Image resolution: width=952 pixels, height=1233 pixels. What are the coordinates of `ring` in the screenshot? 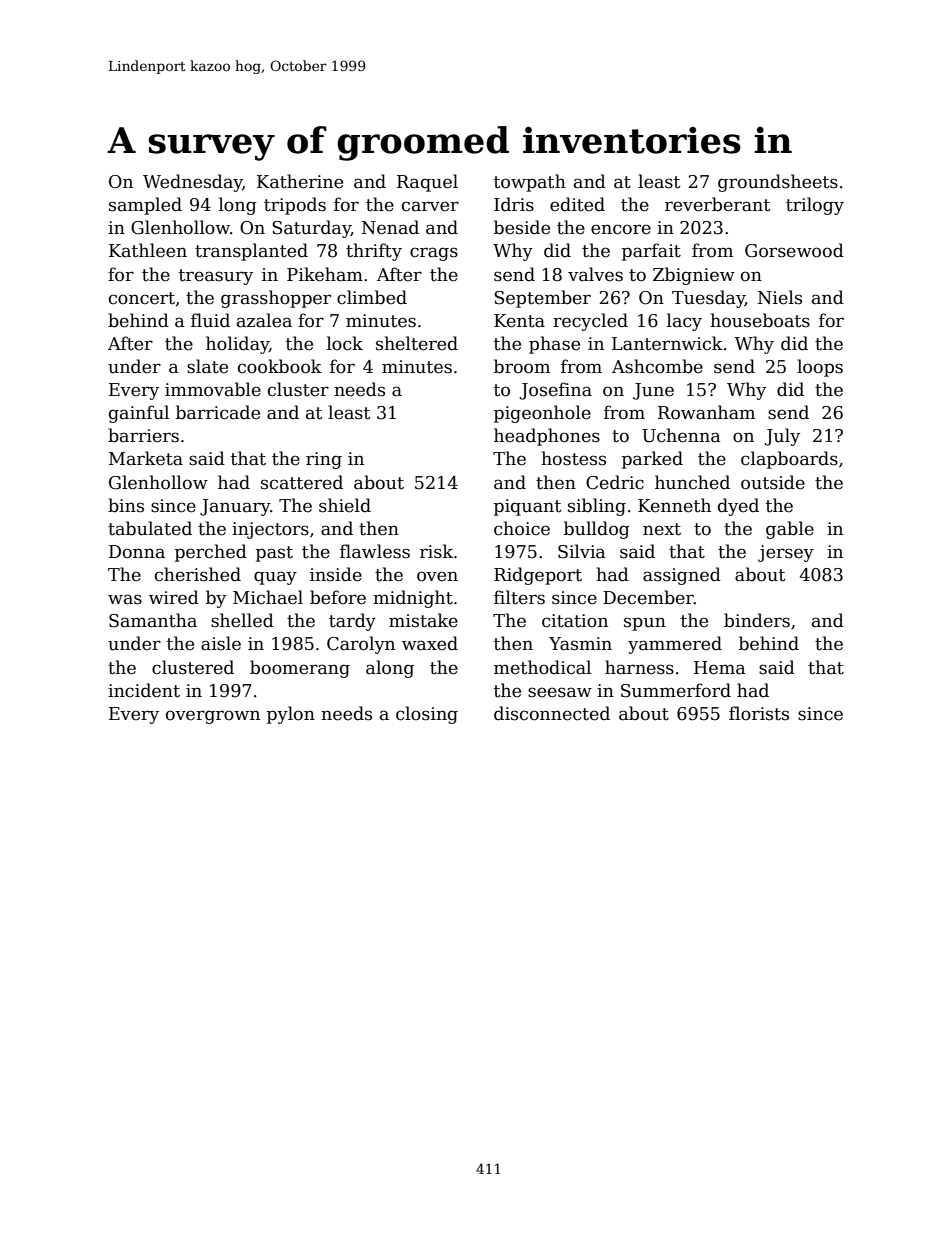 It's located at (324, 460).
